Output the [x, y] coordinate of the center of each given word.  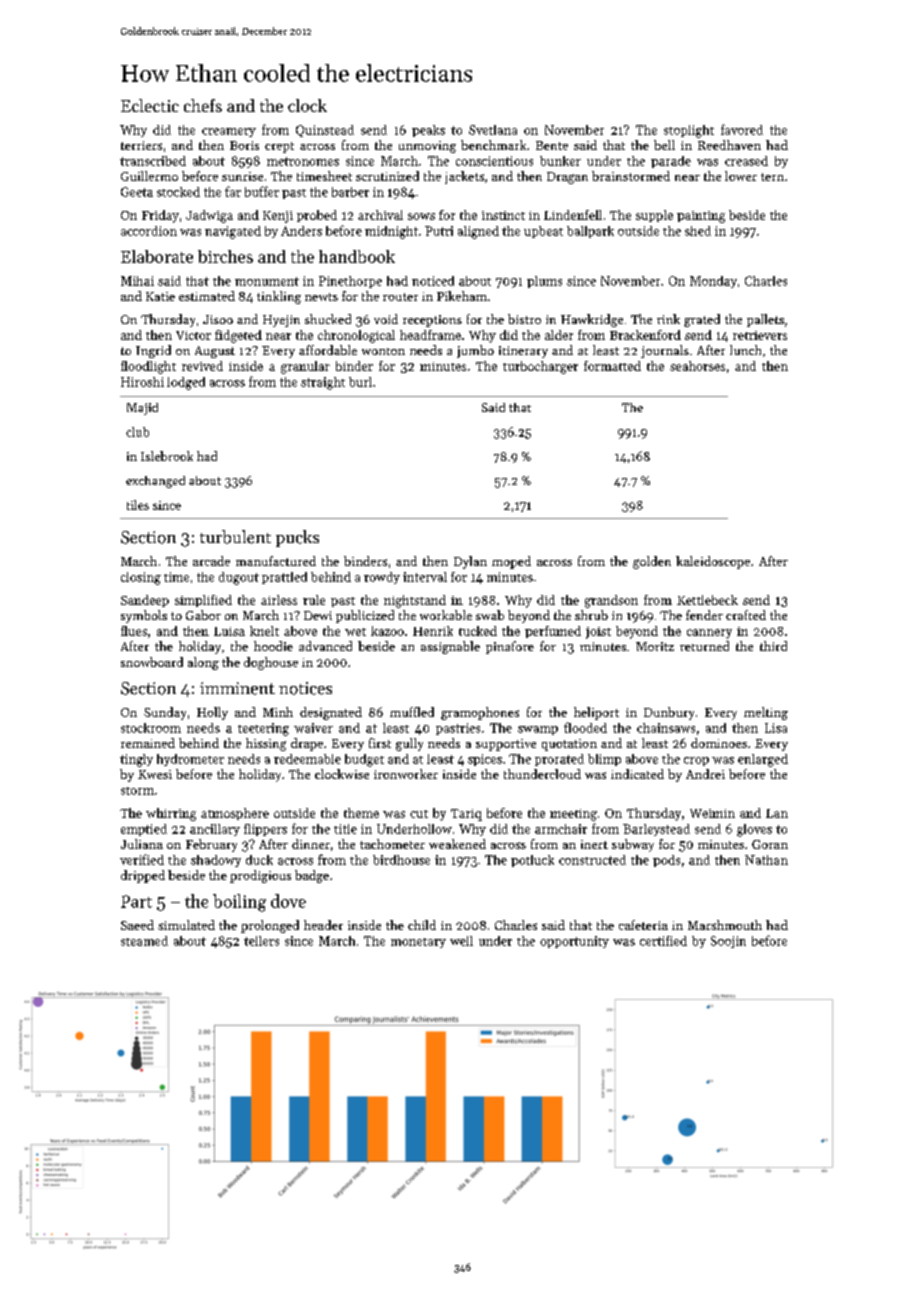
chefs [203, 105]
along [203, 663]
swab [490, 615]
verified [142, 859]
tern [772, 177]
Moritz [655, 646]
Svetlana [493, 130]
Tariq [466, 815]
